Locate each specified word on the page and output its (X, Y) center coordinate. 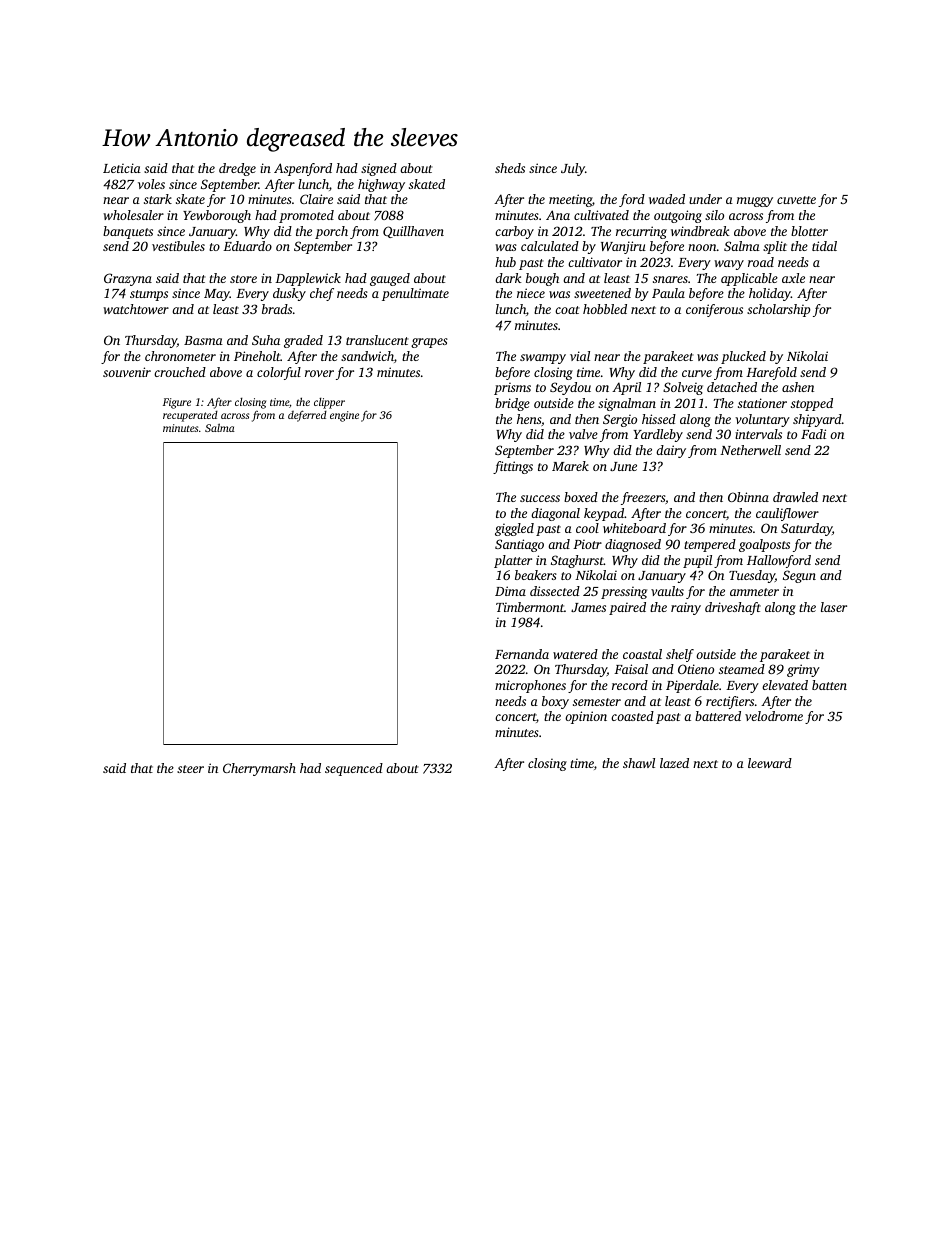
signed (379, 169)
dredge (237, 169)
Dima (510, 591)
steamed (742, 669)
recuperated (190, 416)
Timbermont (530, 607)
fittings (513, 467)
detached (732, 387)
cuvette (796, 200)
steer (190, 769)
